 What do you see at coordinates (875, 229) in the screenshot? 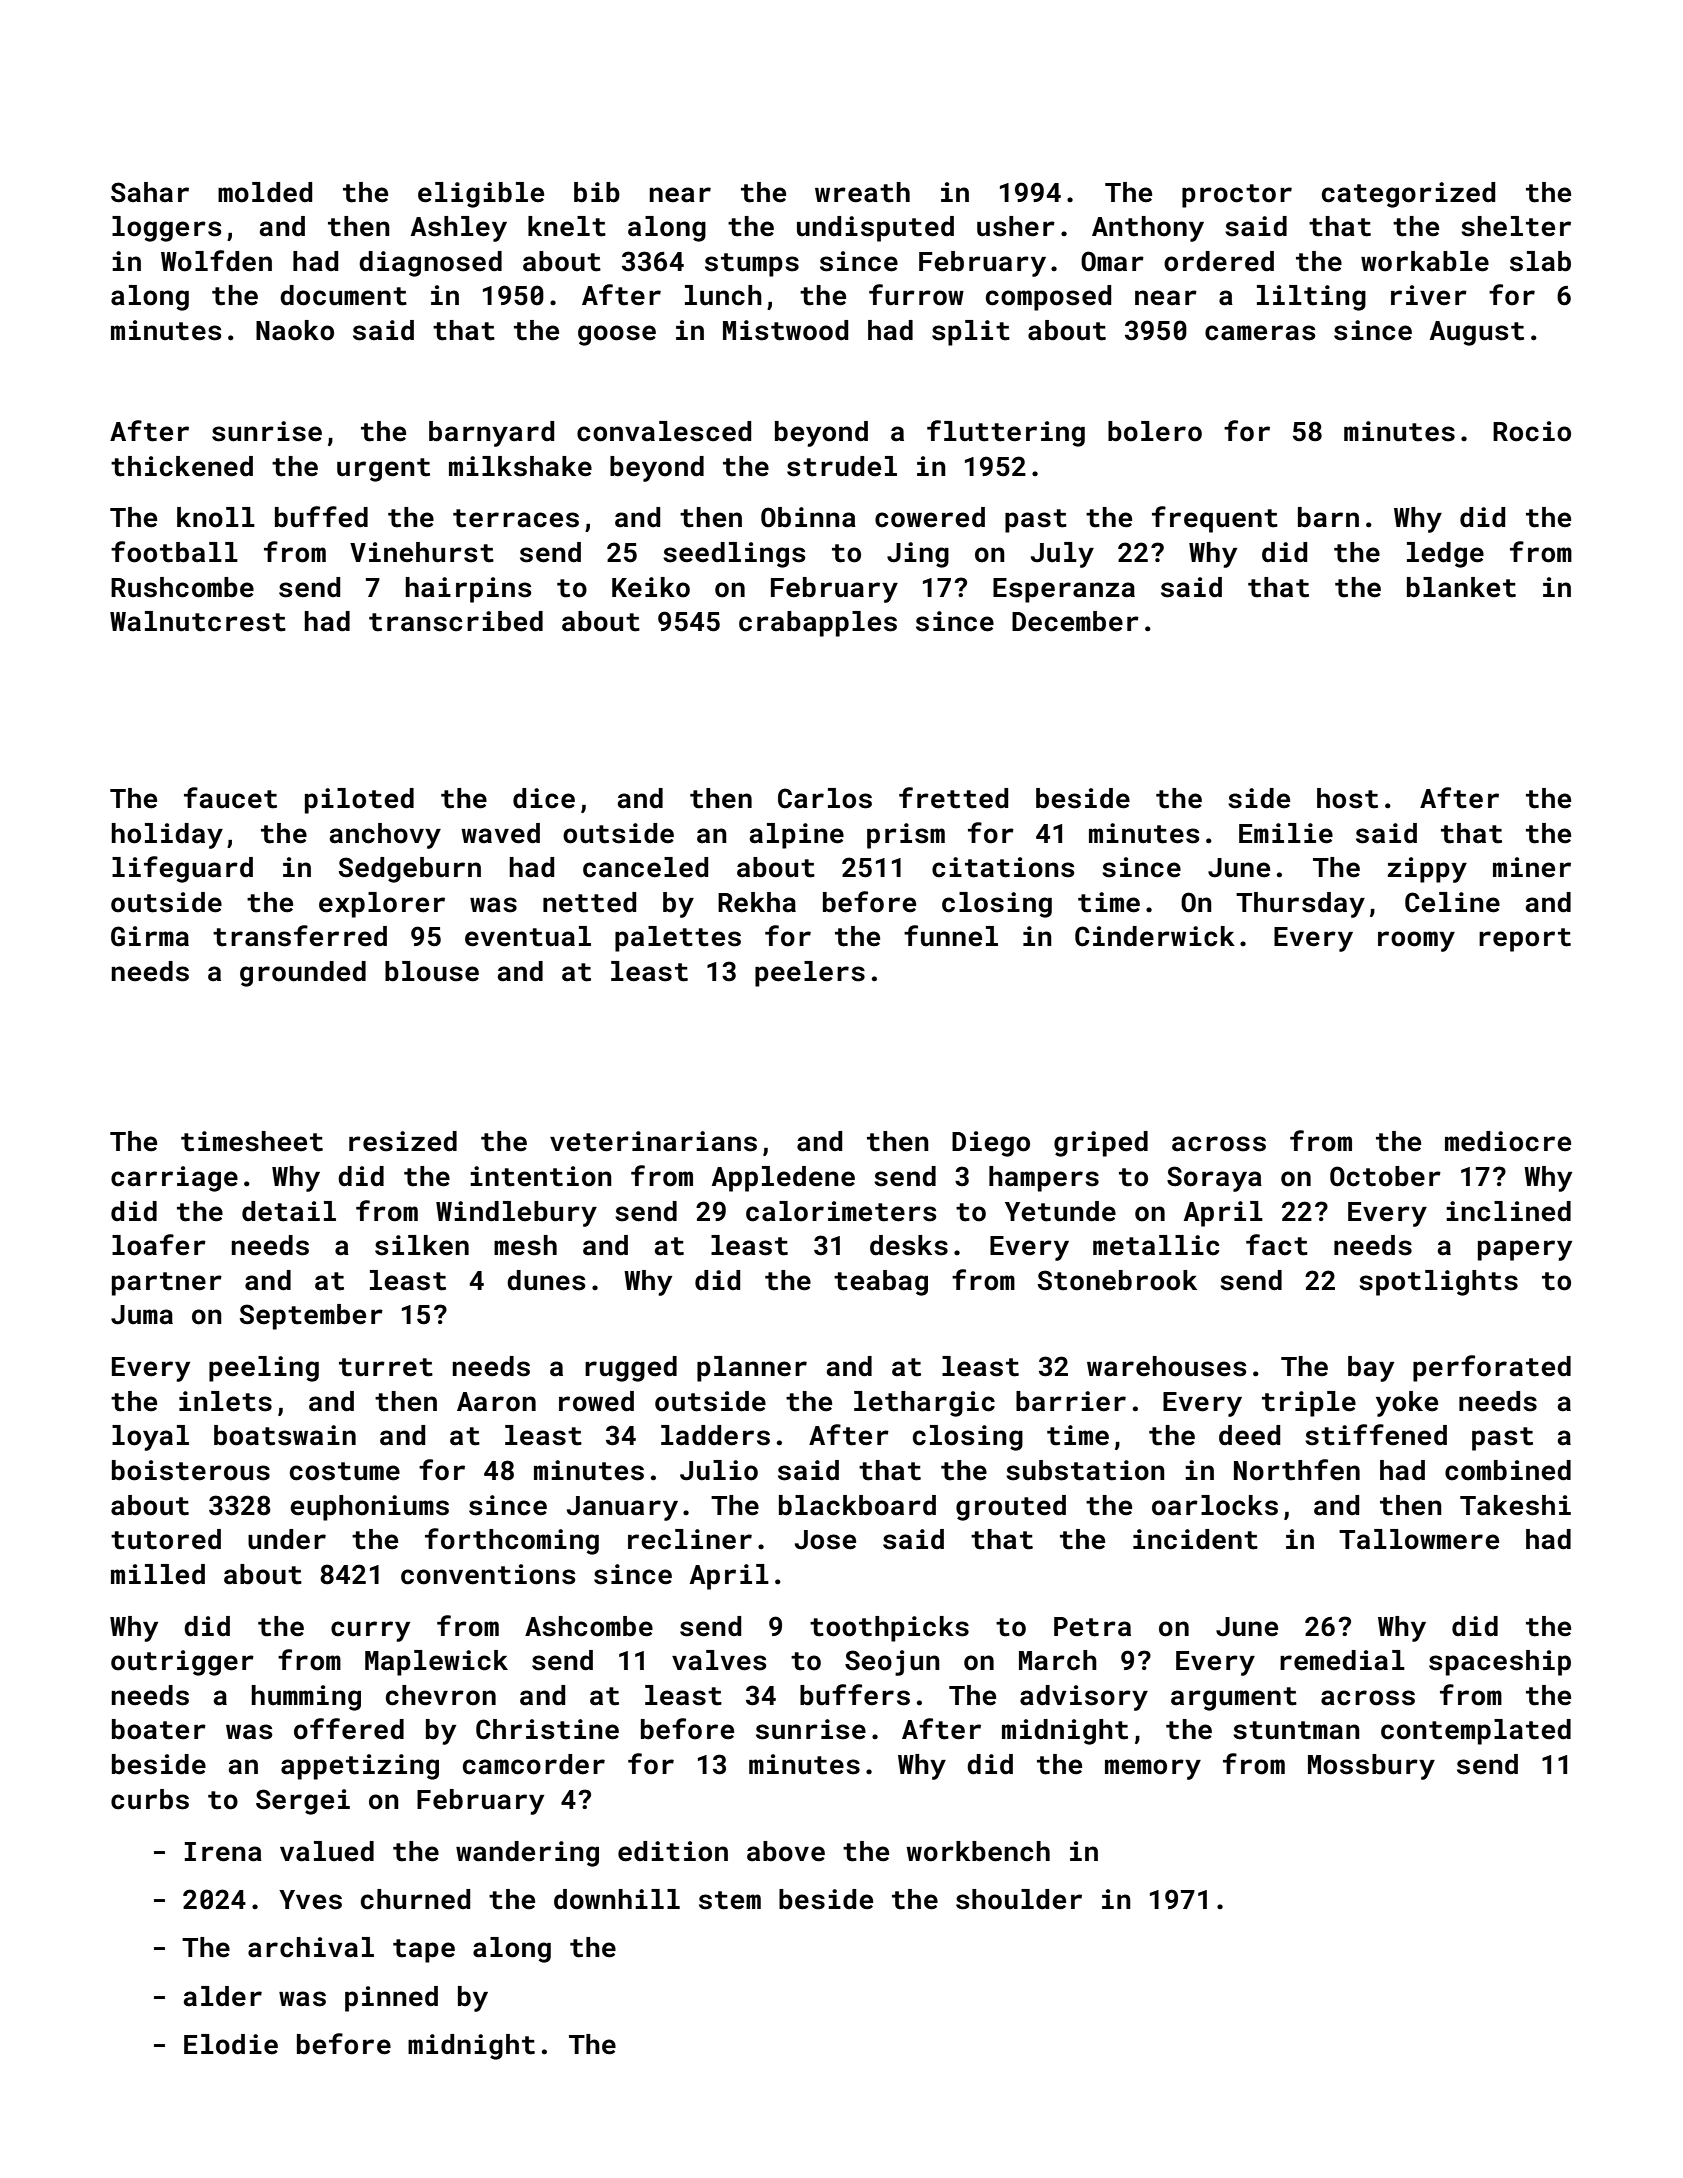
I see `undisputed` at bounding box center [875, 229].
